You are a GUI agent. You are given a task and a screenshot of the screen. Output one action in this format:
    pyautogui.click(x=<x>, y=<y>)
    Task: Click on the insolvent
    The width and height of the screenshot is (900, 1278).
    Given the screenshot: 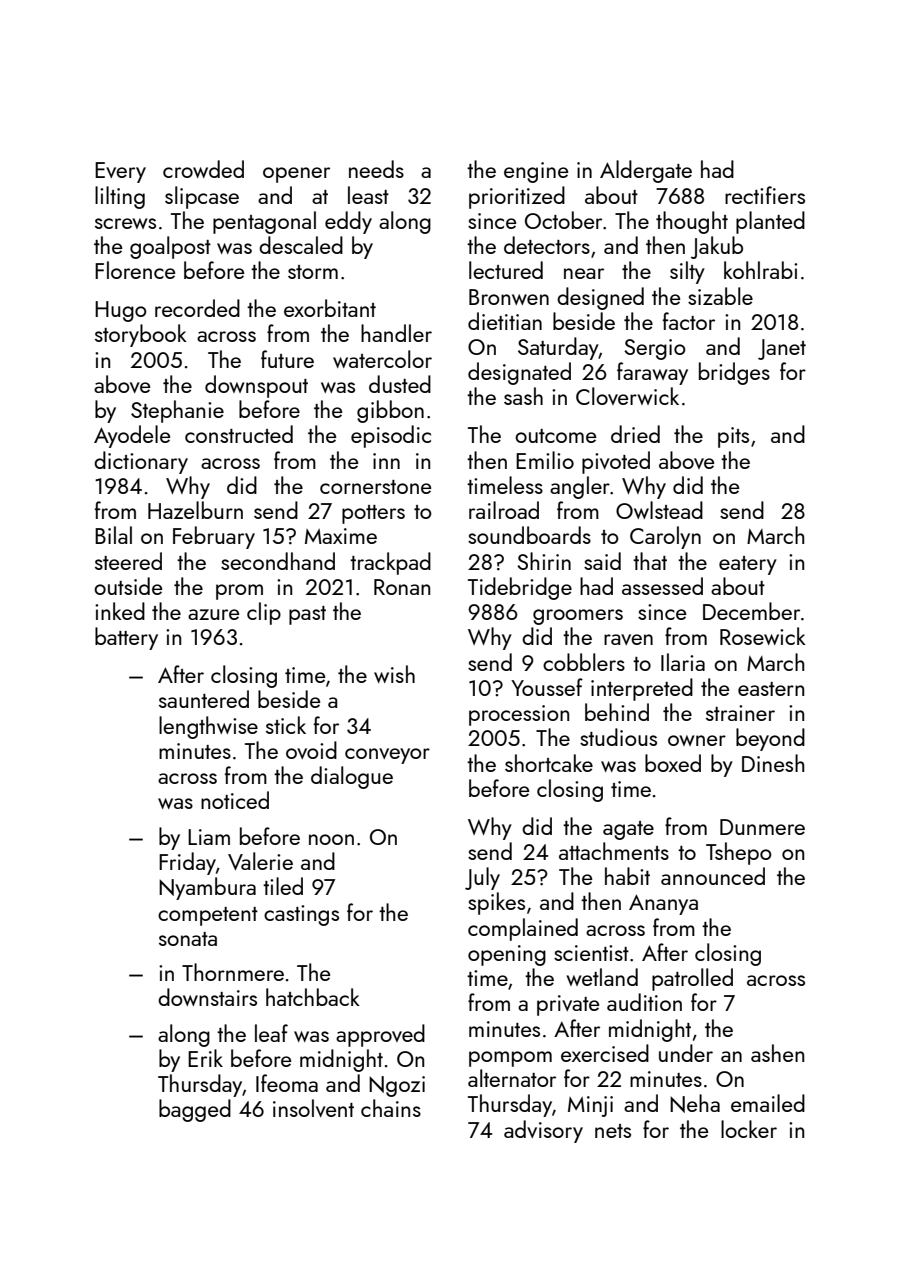 What is the action you would take?
    pyautogui.click(x=313, y=1108)
